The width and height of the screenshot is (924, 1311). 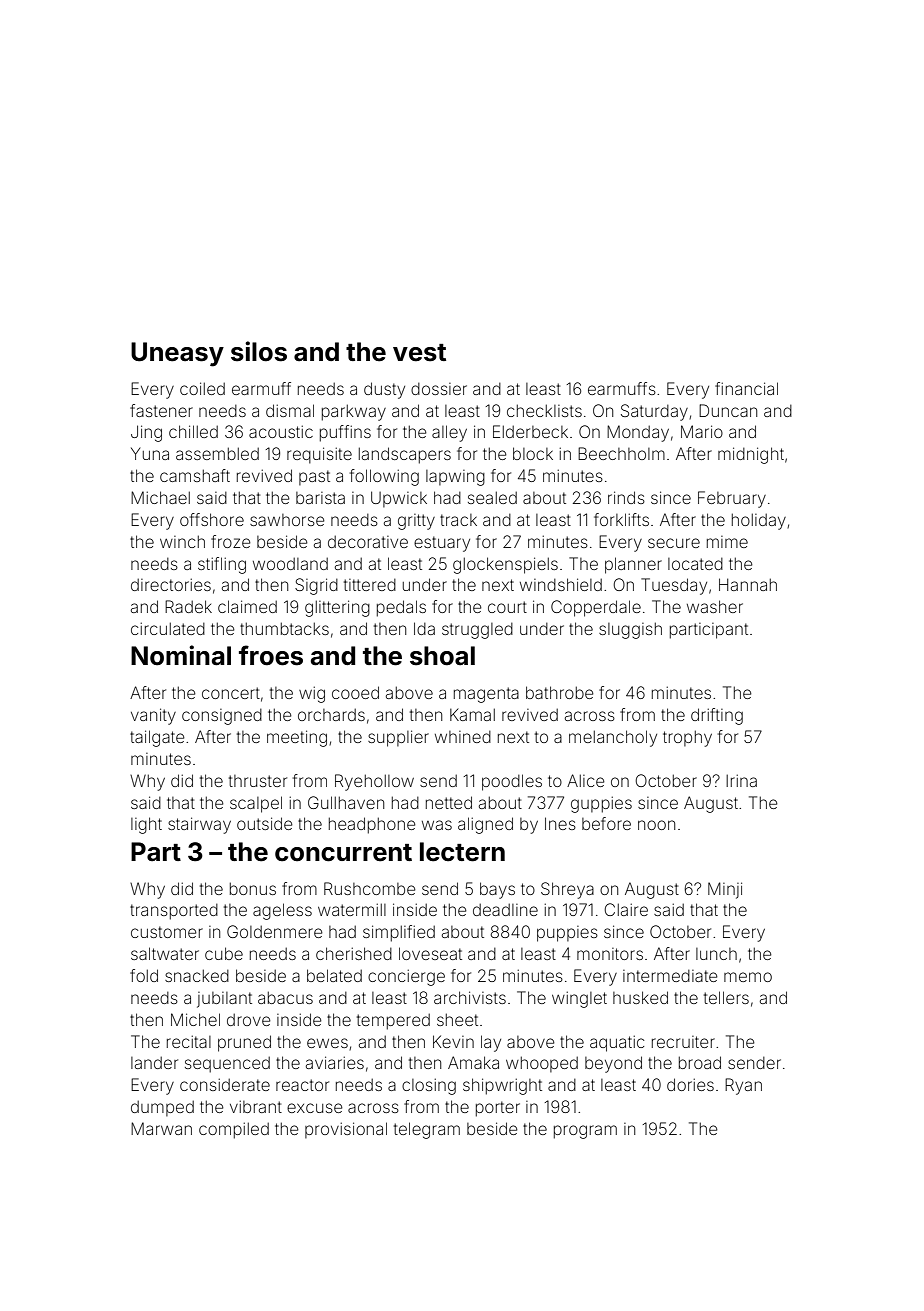 What do you see at coordinates (146, 825) in the screenshot?
I see `light` at bounding box center [146, 825].
